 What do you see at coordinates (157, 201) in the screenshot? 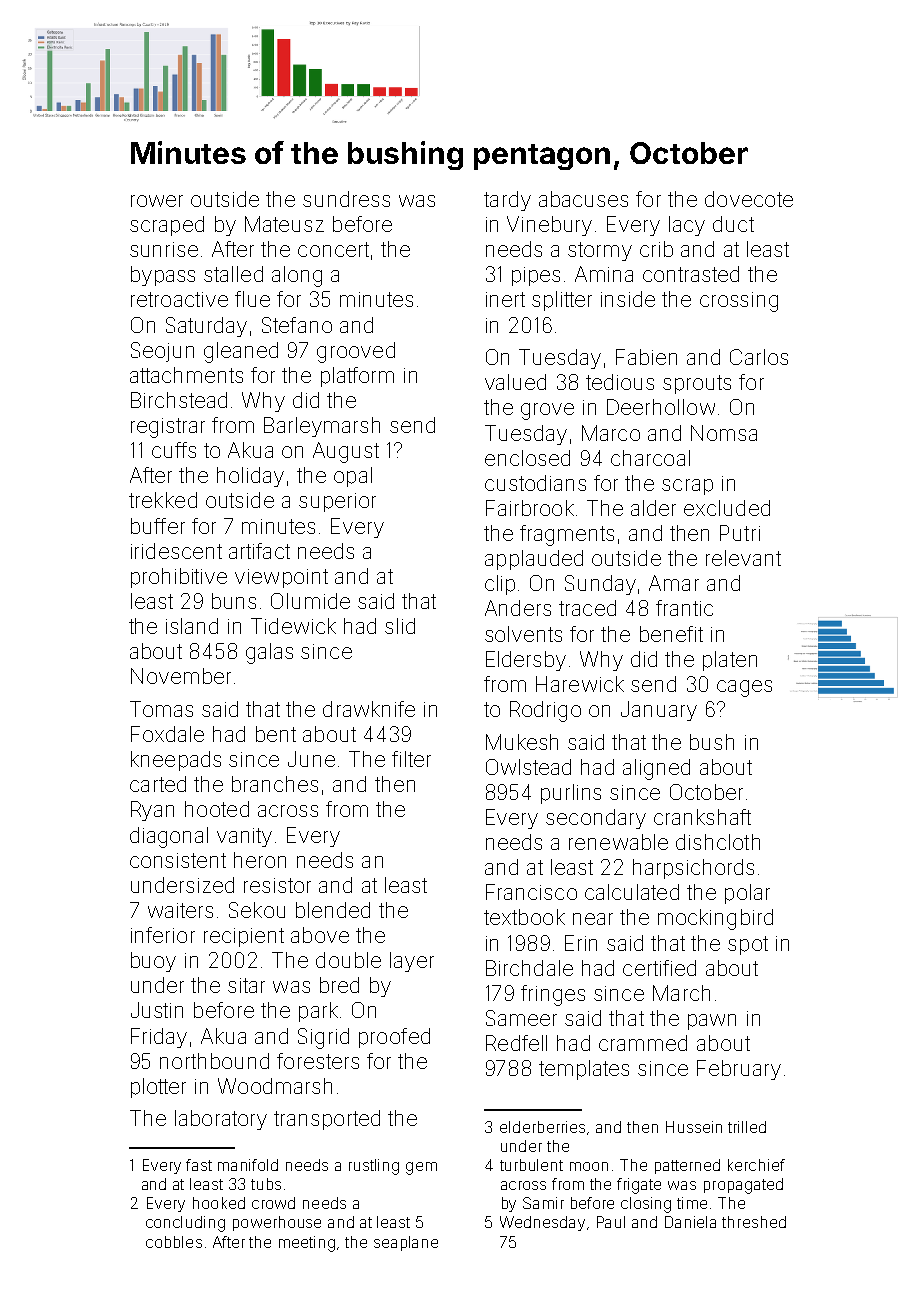
I see `rower` at bounding box center [157, 201].
